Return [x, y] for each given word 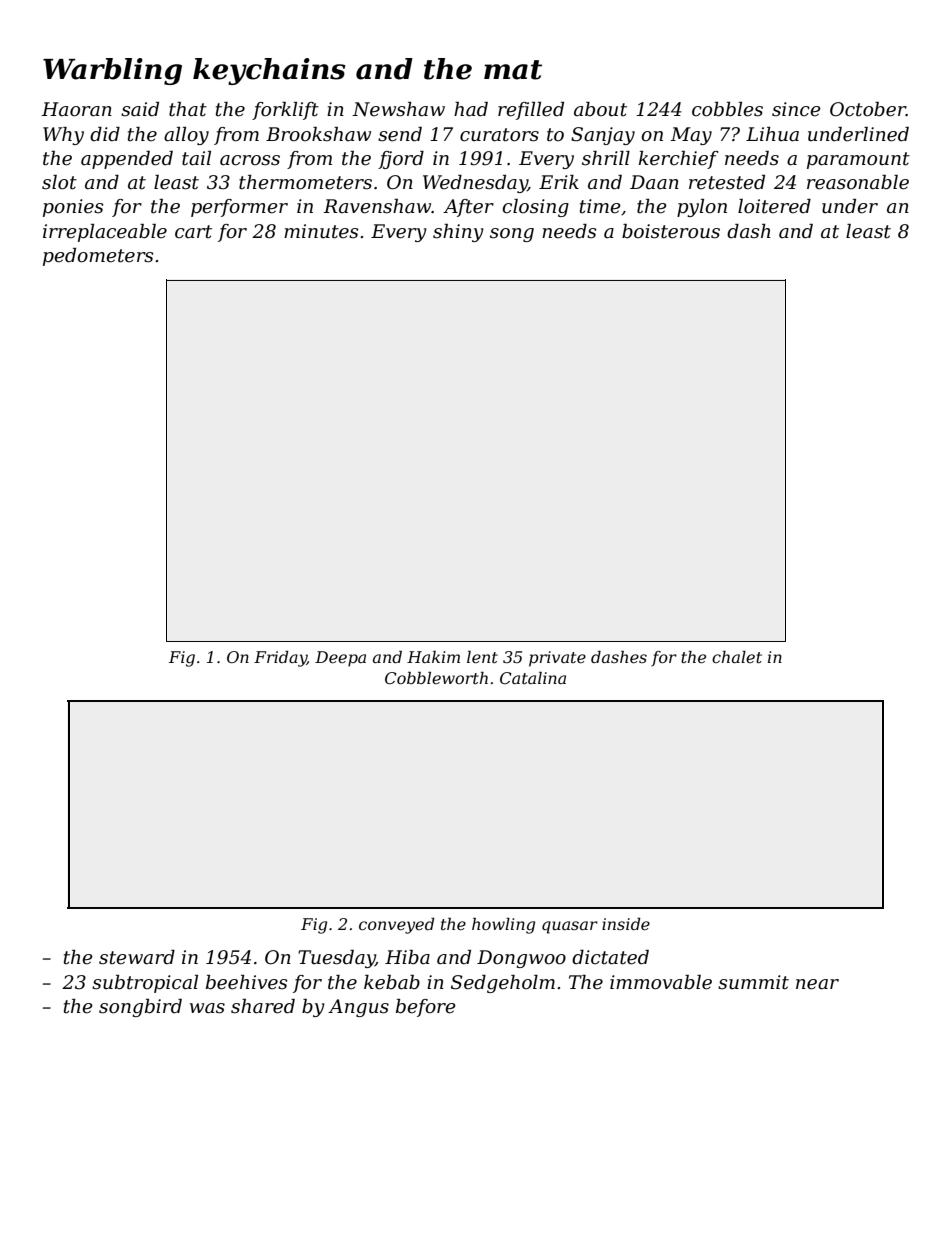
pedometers [98, 257]
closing [535, 208]
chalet [737, 657]
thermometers [305, 182]
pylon [702, 208]
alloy [186, 136]
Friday [280, 659]
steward [137, 957]
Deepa [340, 659]
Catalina [533, 678]
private [557, 659]
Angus [358, 1008]
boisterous [671, 231]
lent [482, 657]
